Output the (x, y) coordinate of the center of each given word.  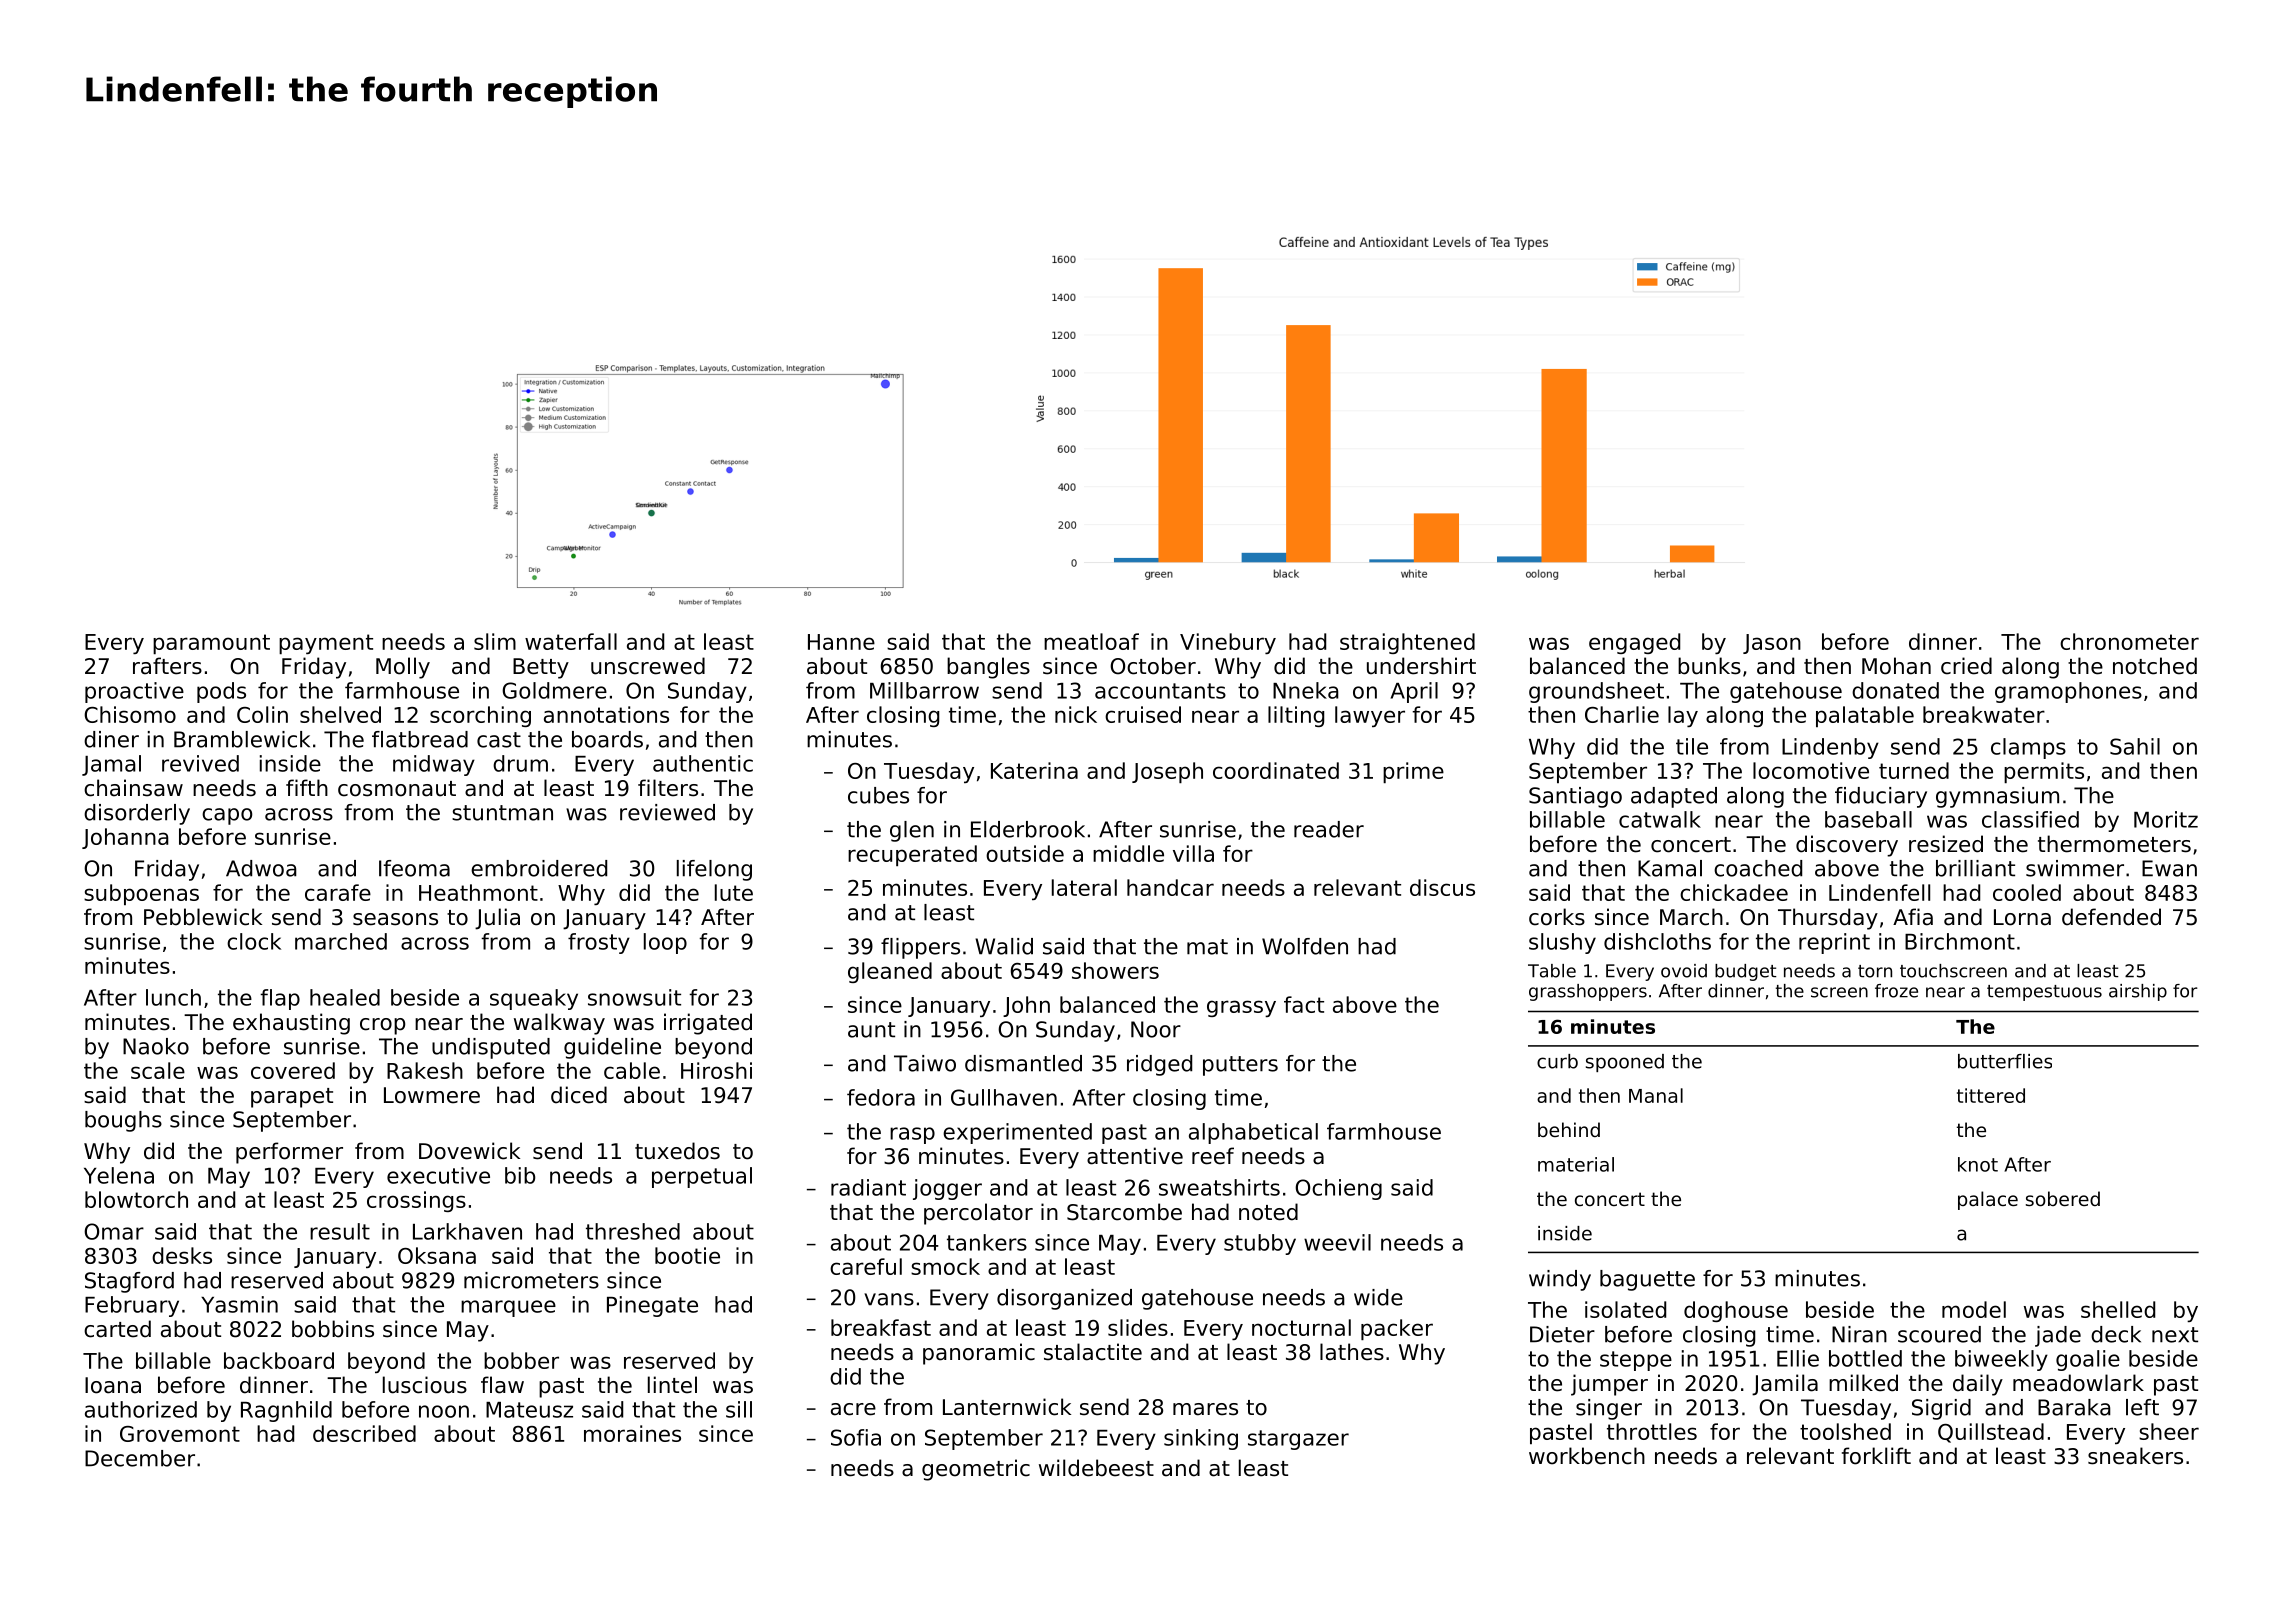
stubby (1260, 1244)
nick (1076, 714)
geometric (976, 1470)
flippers (920, 948)
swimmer (2075, 868)
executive (438, 1175)
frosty (599, 943)
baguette (1647, 1280)
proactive (134, 692)
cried (1966, 666)
